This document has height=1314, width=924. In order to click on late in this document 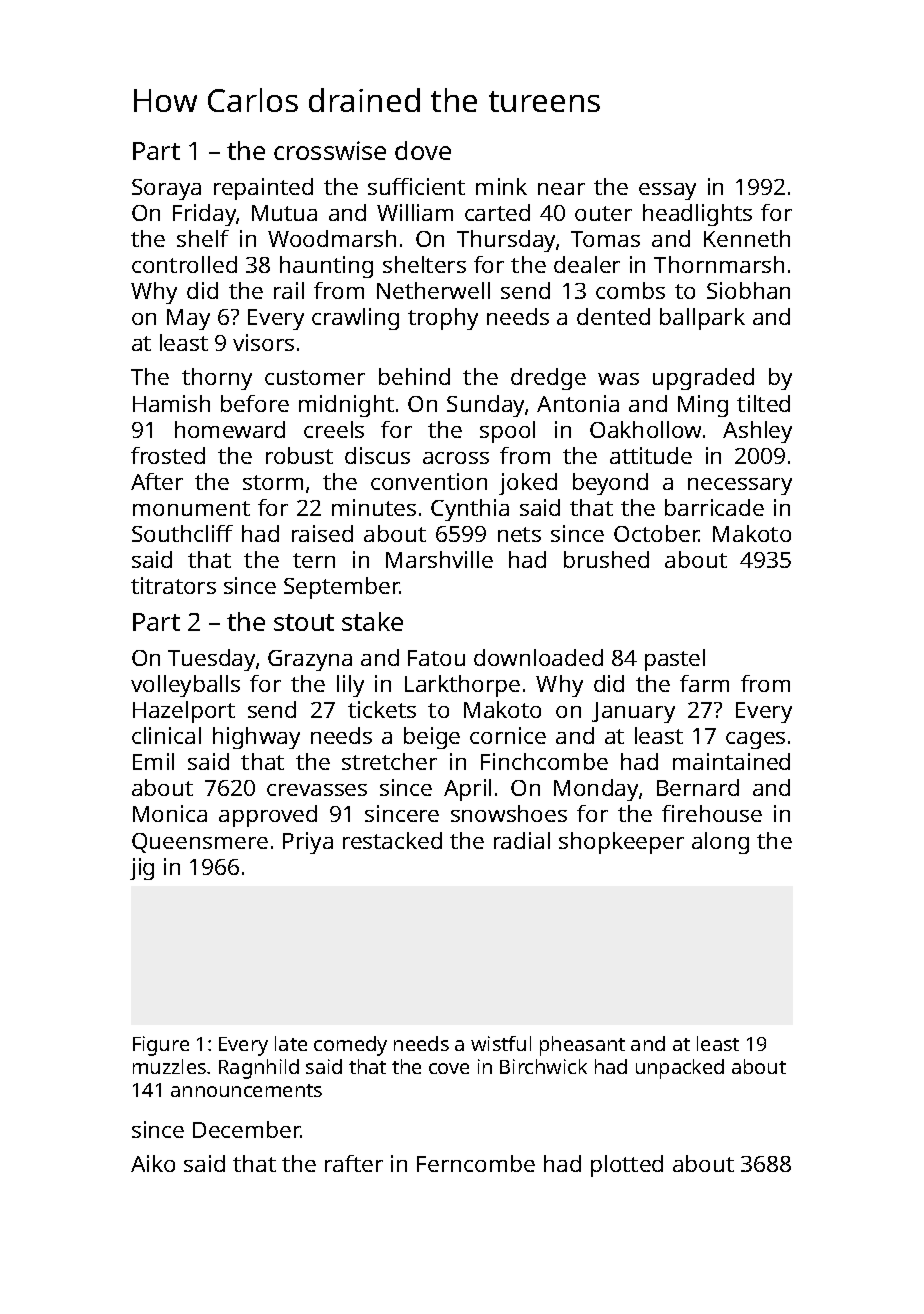, I will do `click(291, 1043)`.
